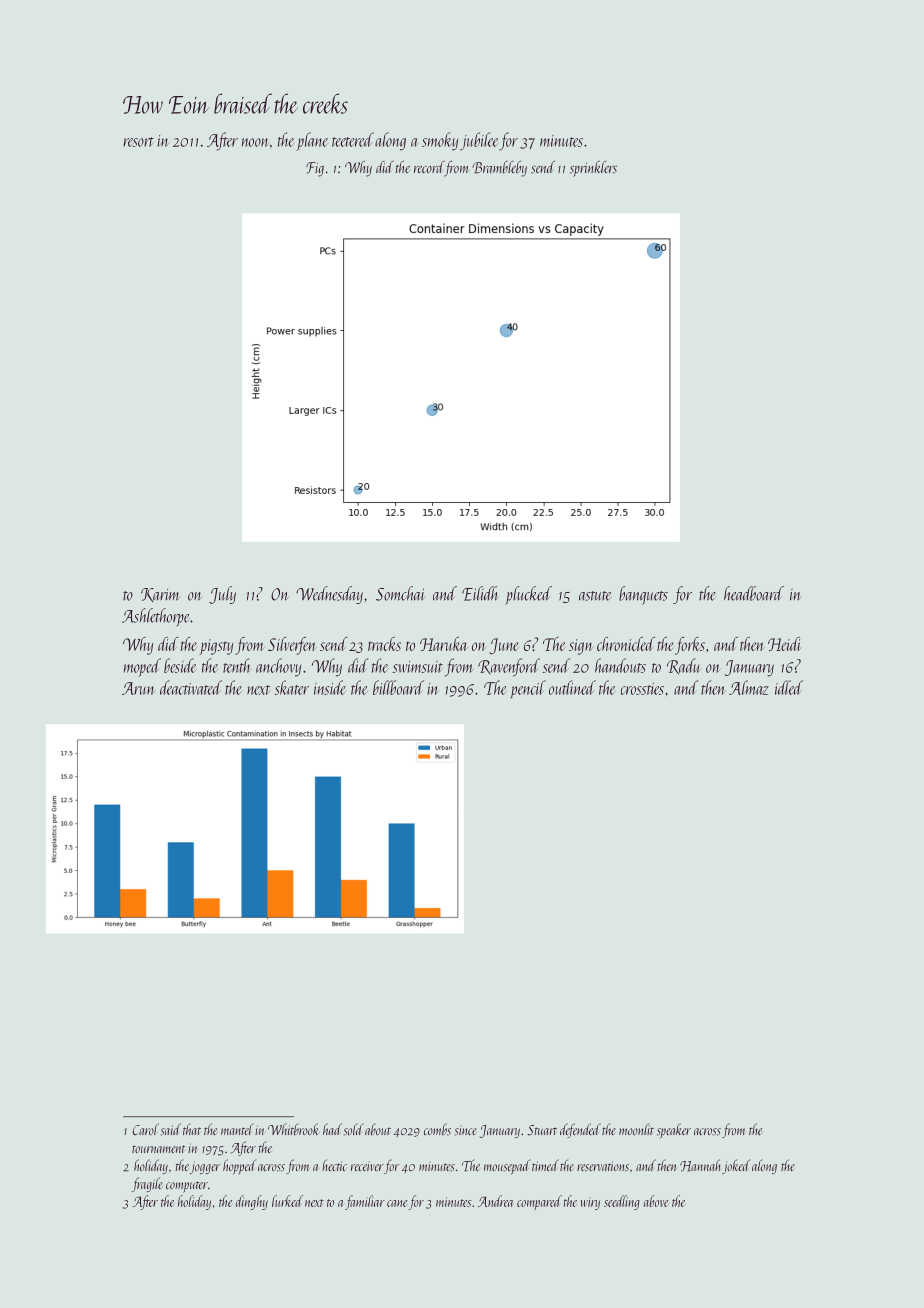 This image has width=924, height=1308. What do you see at coordinates (593, 169) in the image?
I see `sprinklers` at bounding box center [593, 169].
